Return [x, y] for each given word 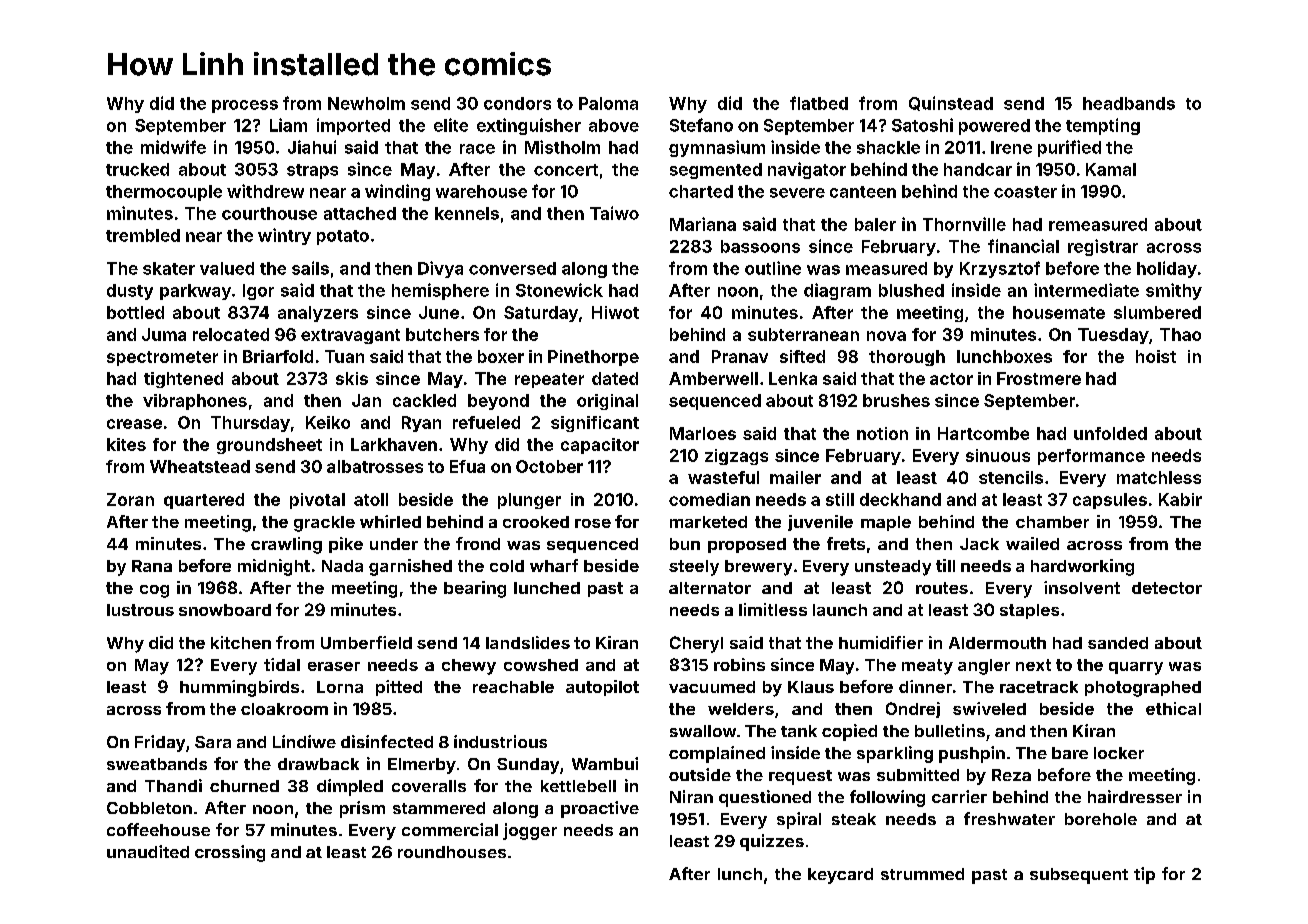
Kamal [1111, 169]
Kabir [1180, 499]
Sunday [528, 766]
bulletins [950, 730]
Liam [288, 125]
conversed [512, 268]
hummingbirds [239, 688]
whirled [390, 521]
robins [739, 664]
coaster [1025, 192]
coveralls [429, 786]
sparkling [895, 754]
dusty [130, 292]
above [614, 125]
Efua [467, 466]
